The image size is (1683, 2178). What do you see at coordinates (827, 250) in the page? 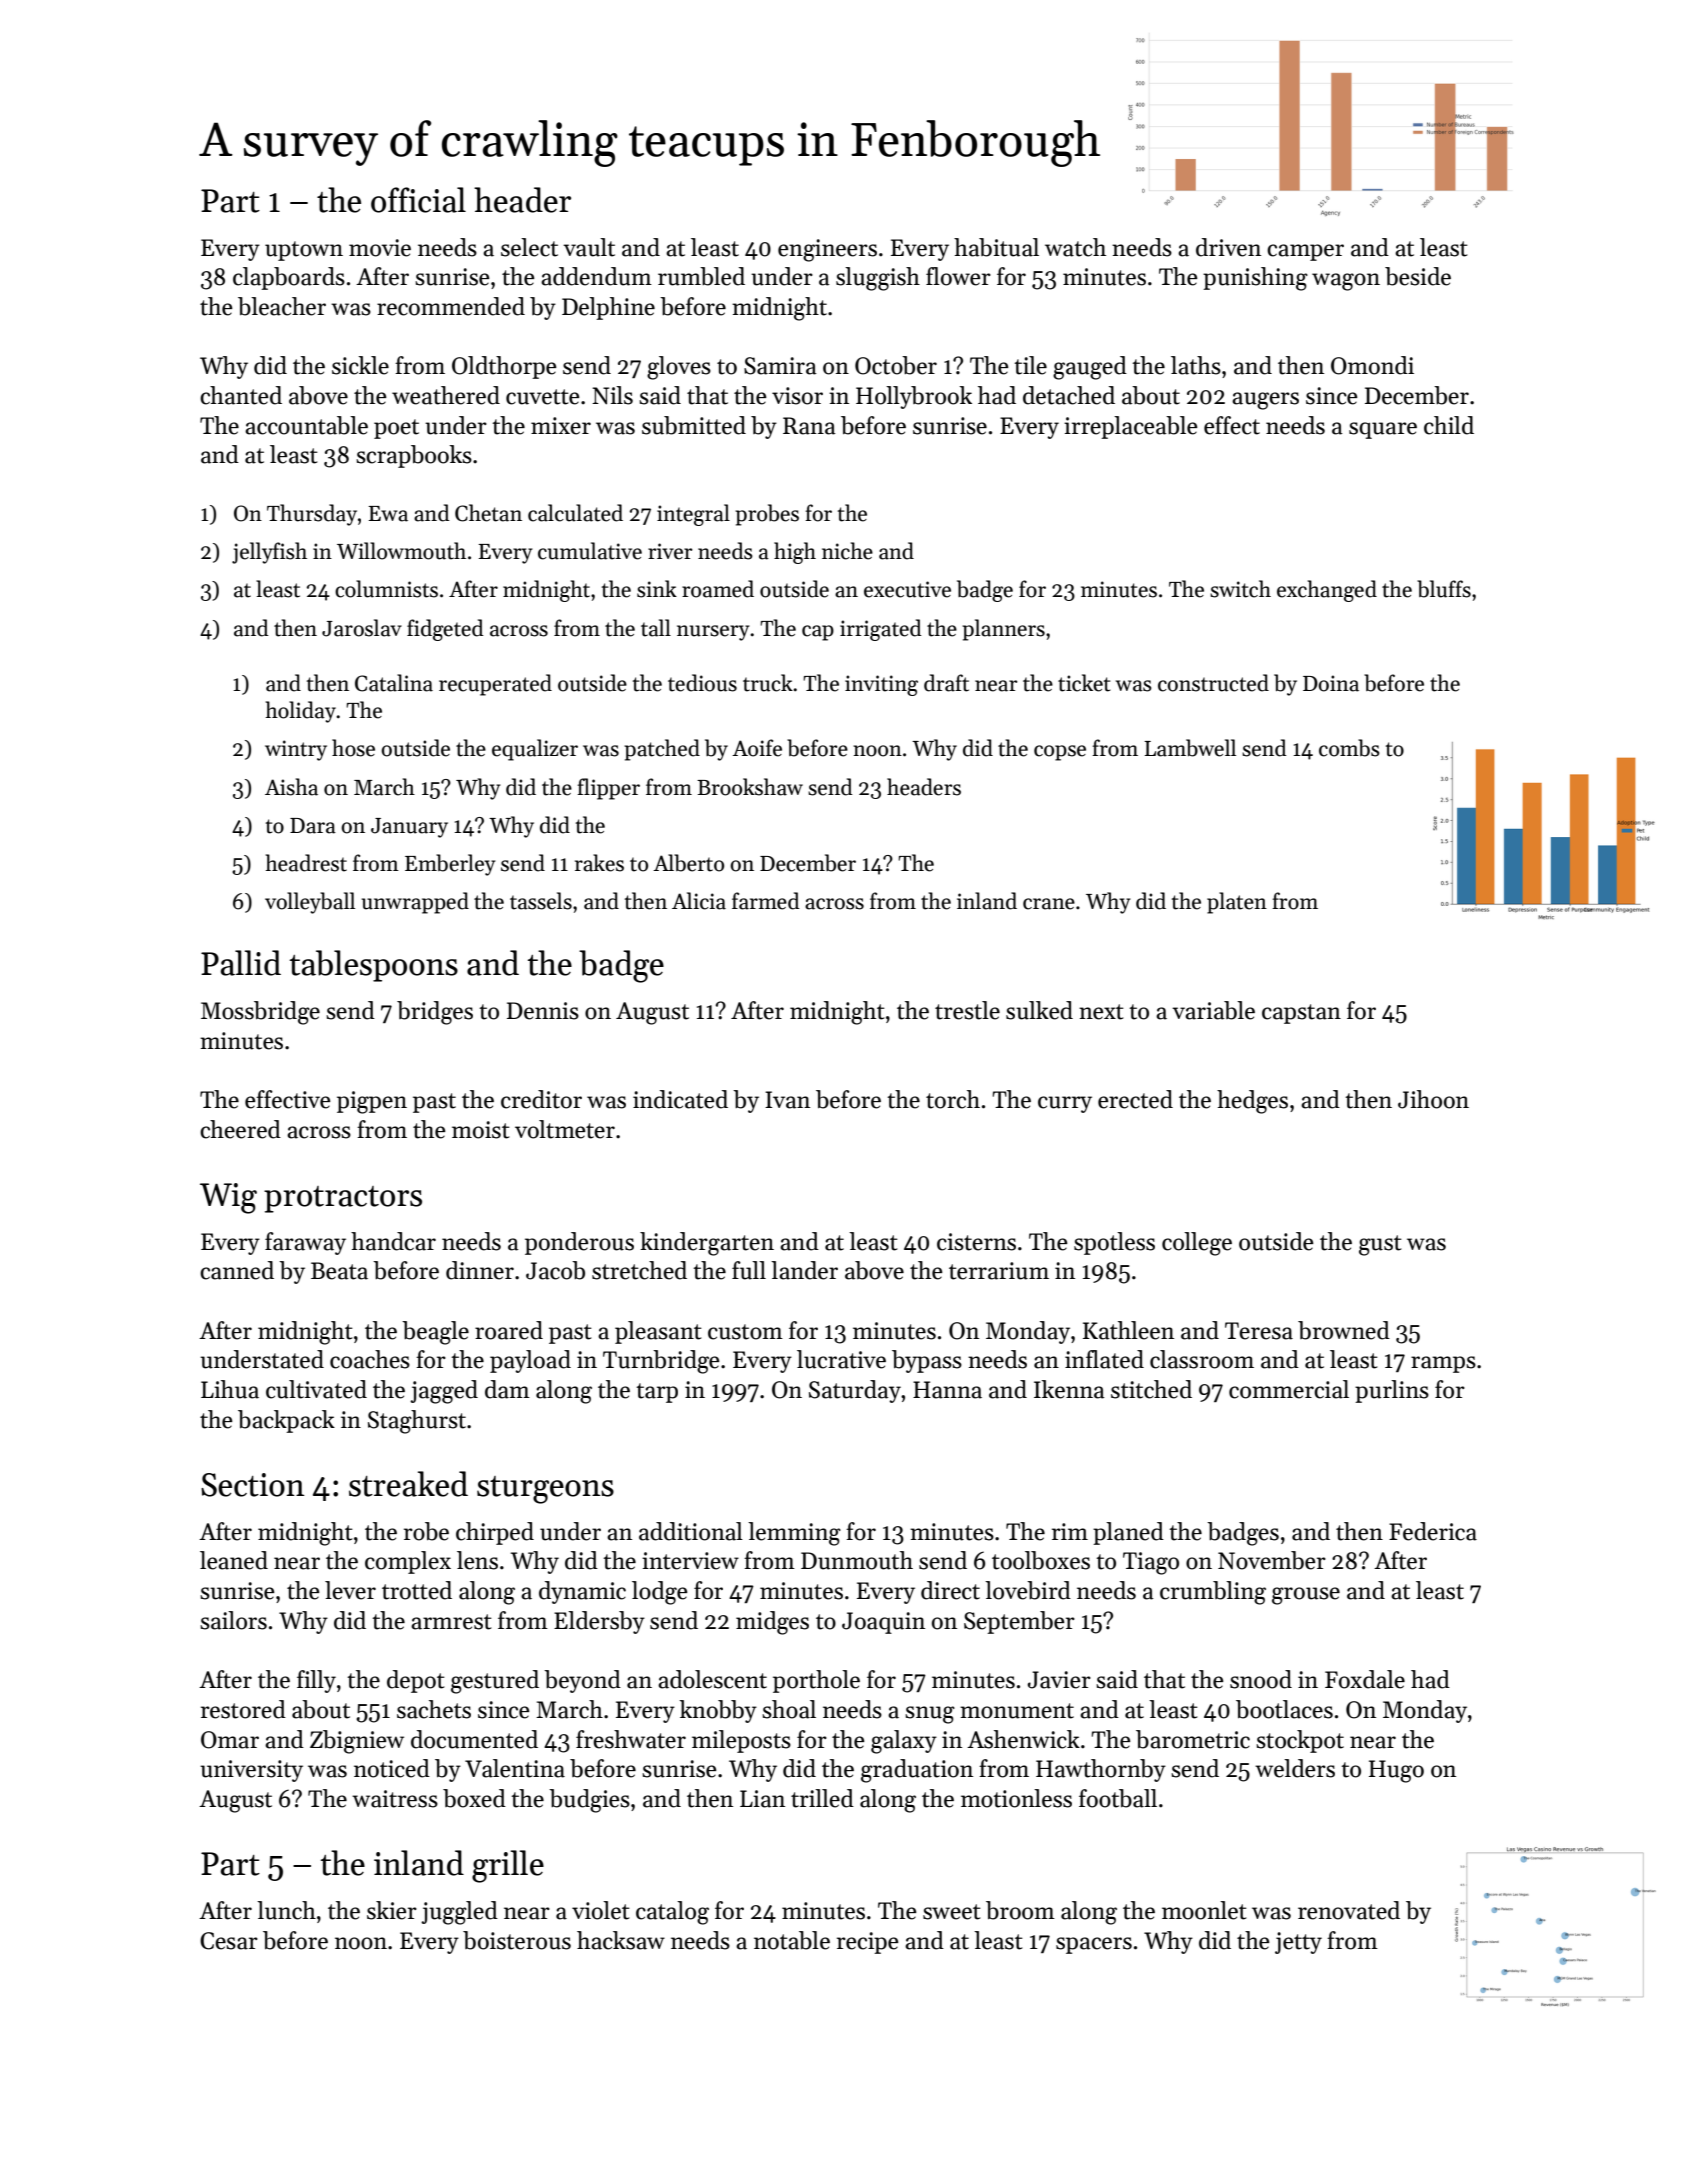
I see `engineers` at bounding box center [827, 250].
